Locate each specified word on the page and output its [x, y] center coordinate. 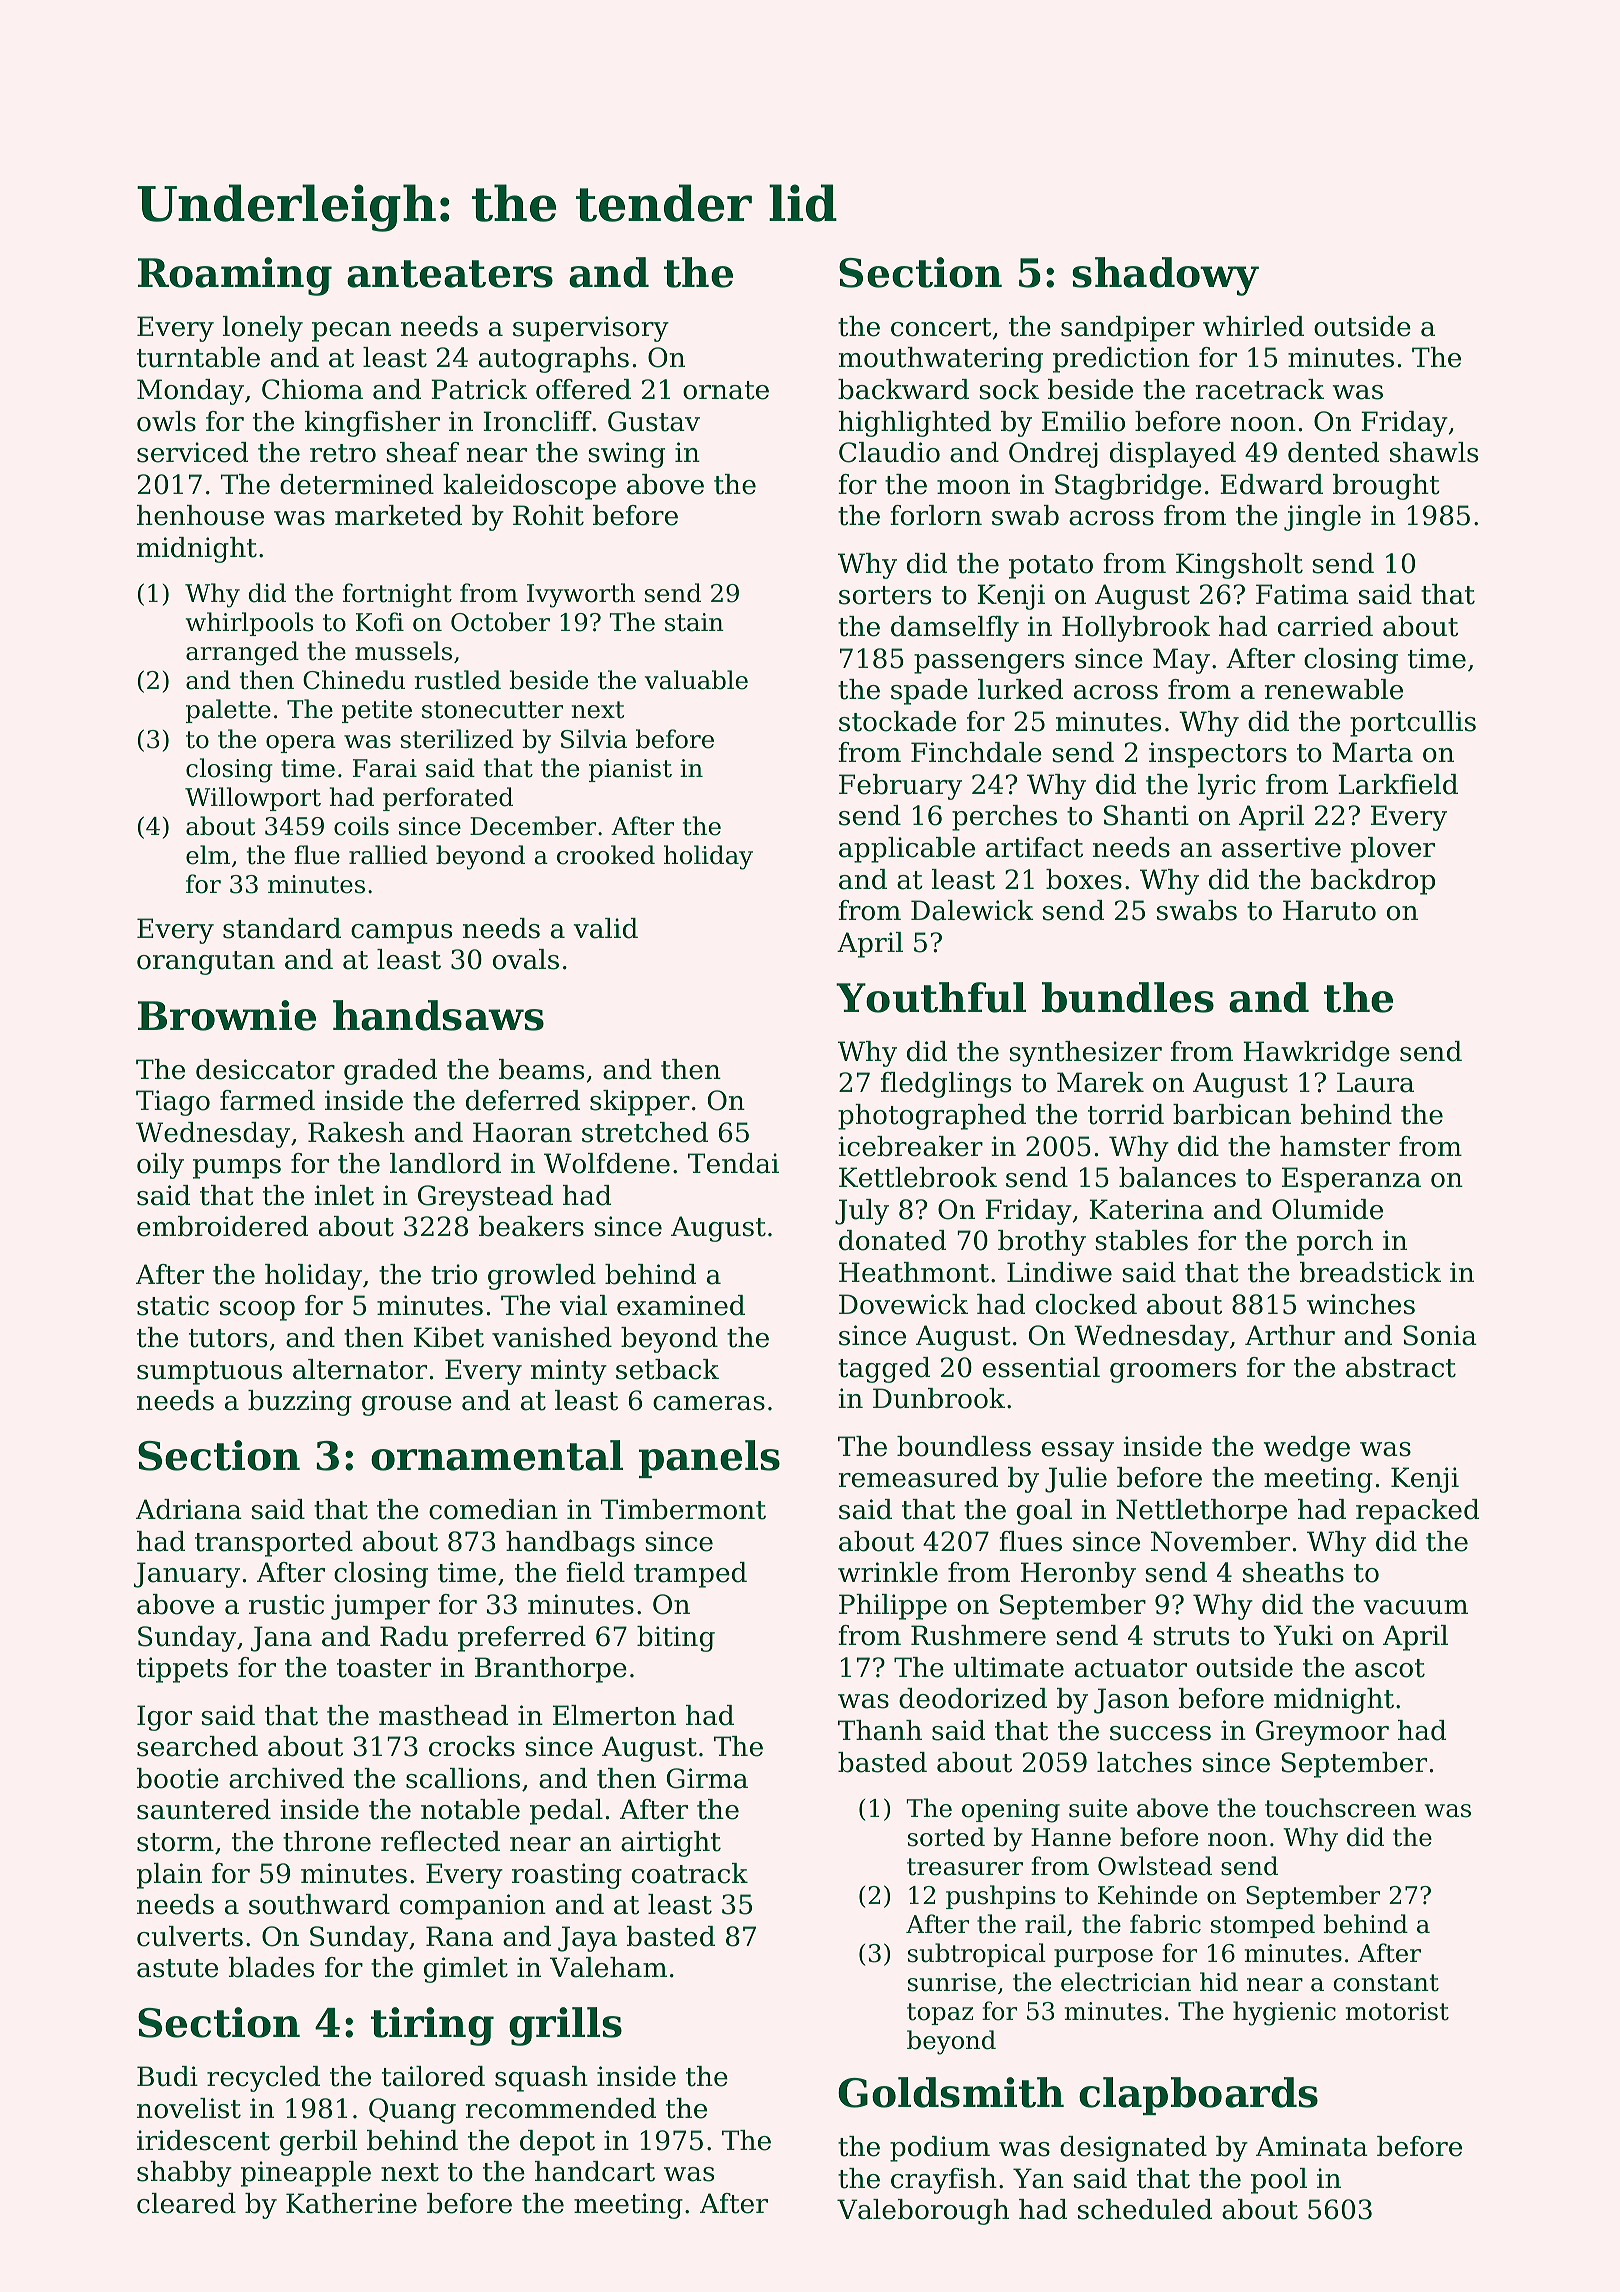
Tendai [733, 1163]
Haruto [1329, 910]
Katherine [351, 2203]
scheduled [1145, 2209]
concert [941, 327]
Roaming [235, 276]
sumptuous [209, 1373]
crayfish [944, 2181]
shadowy [1165, 276]
